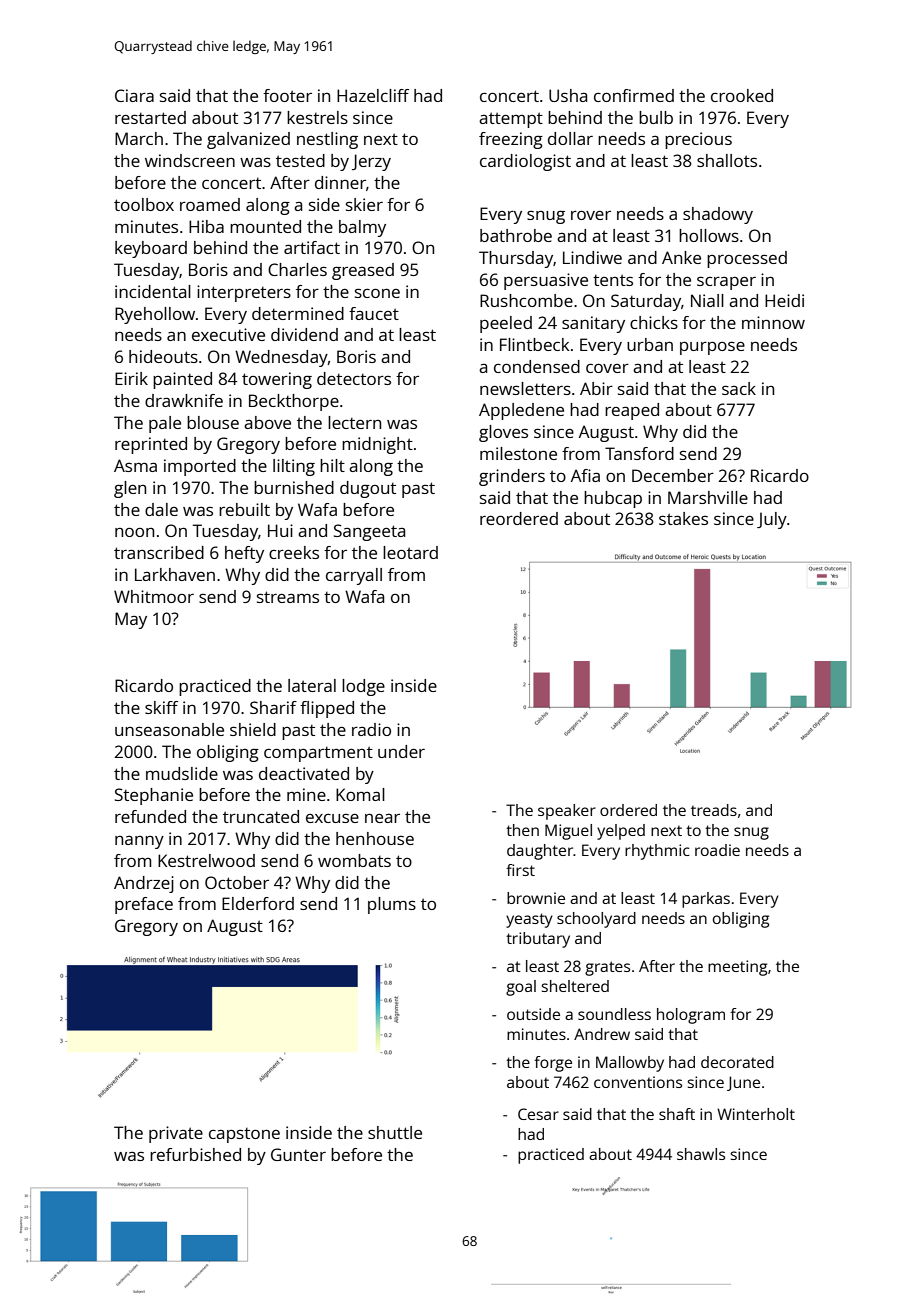 The height and width of the document is (1314, 924). Describe the element at coordinates (567, 812) in the document. I see `speaker` at that location.
